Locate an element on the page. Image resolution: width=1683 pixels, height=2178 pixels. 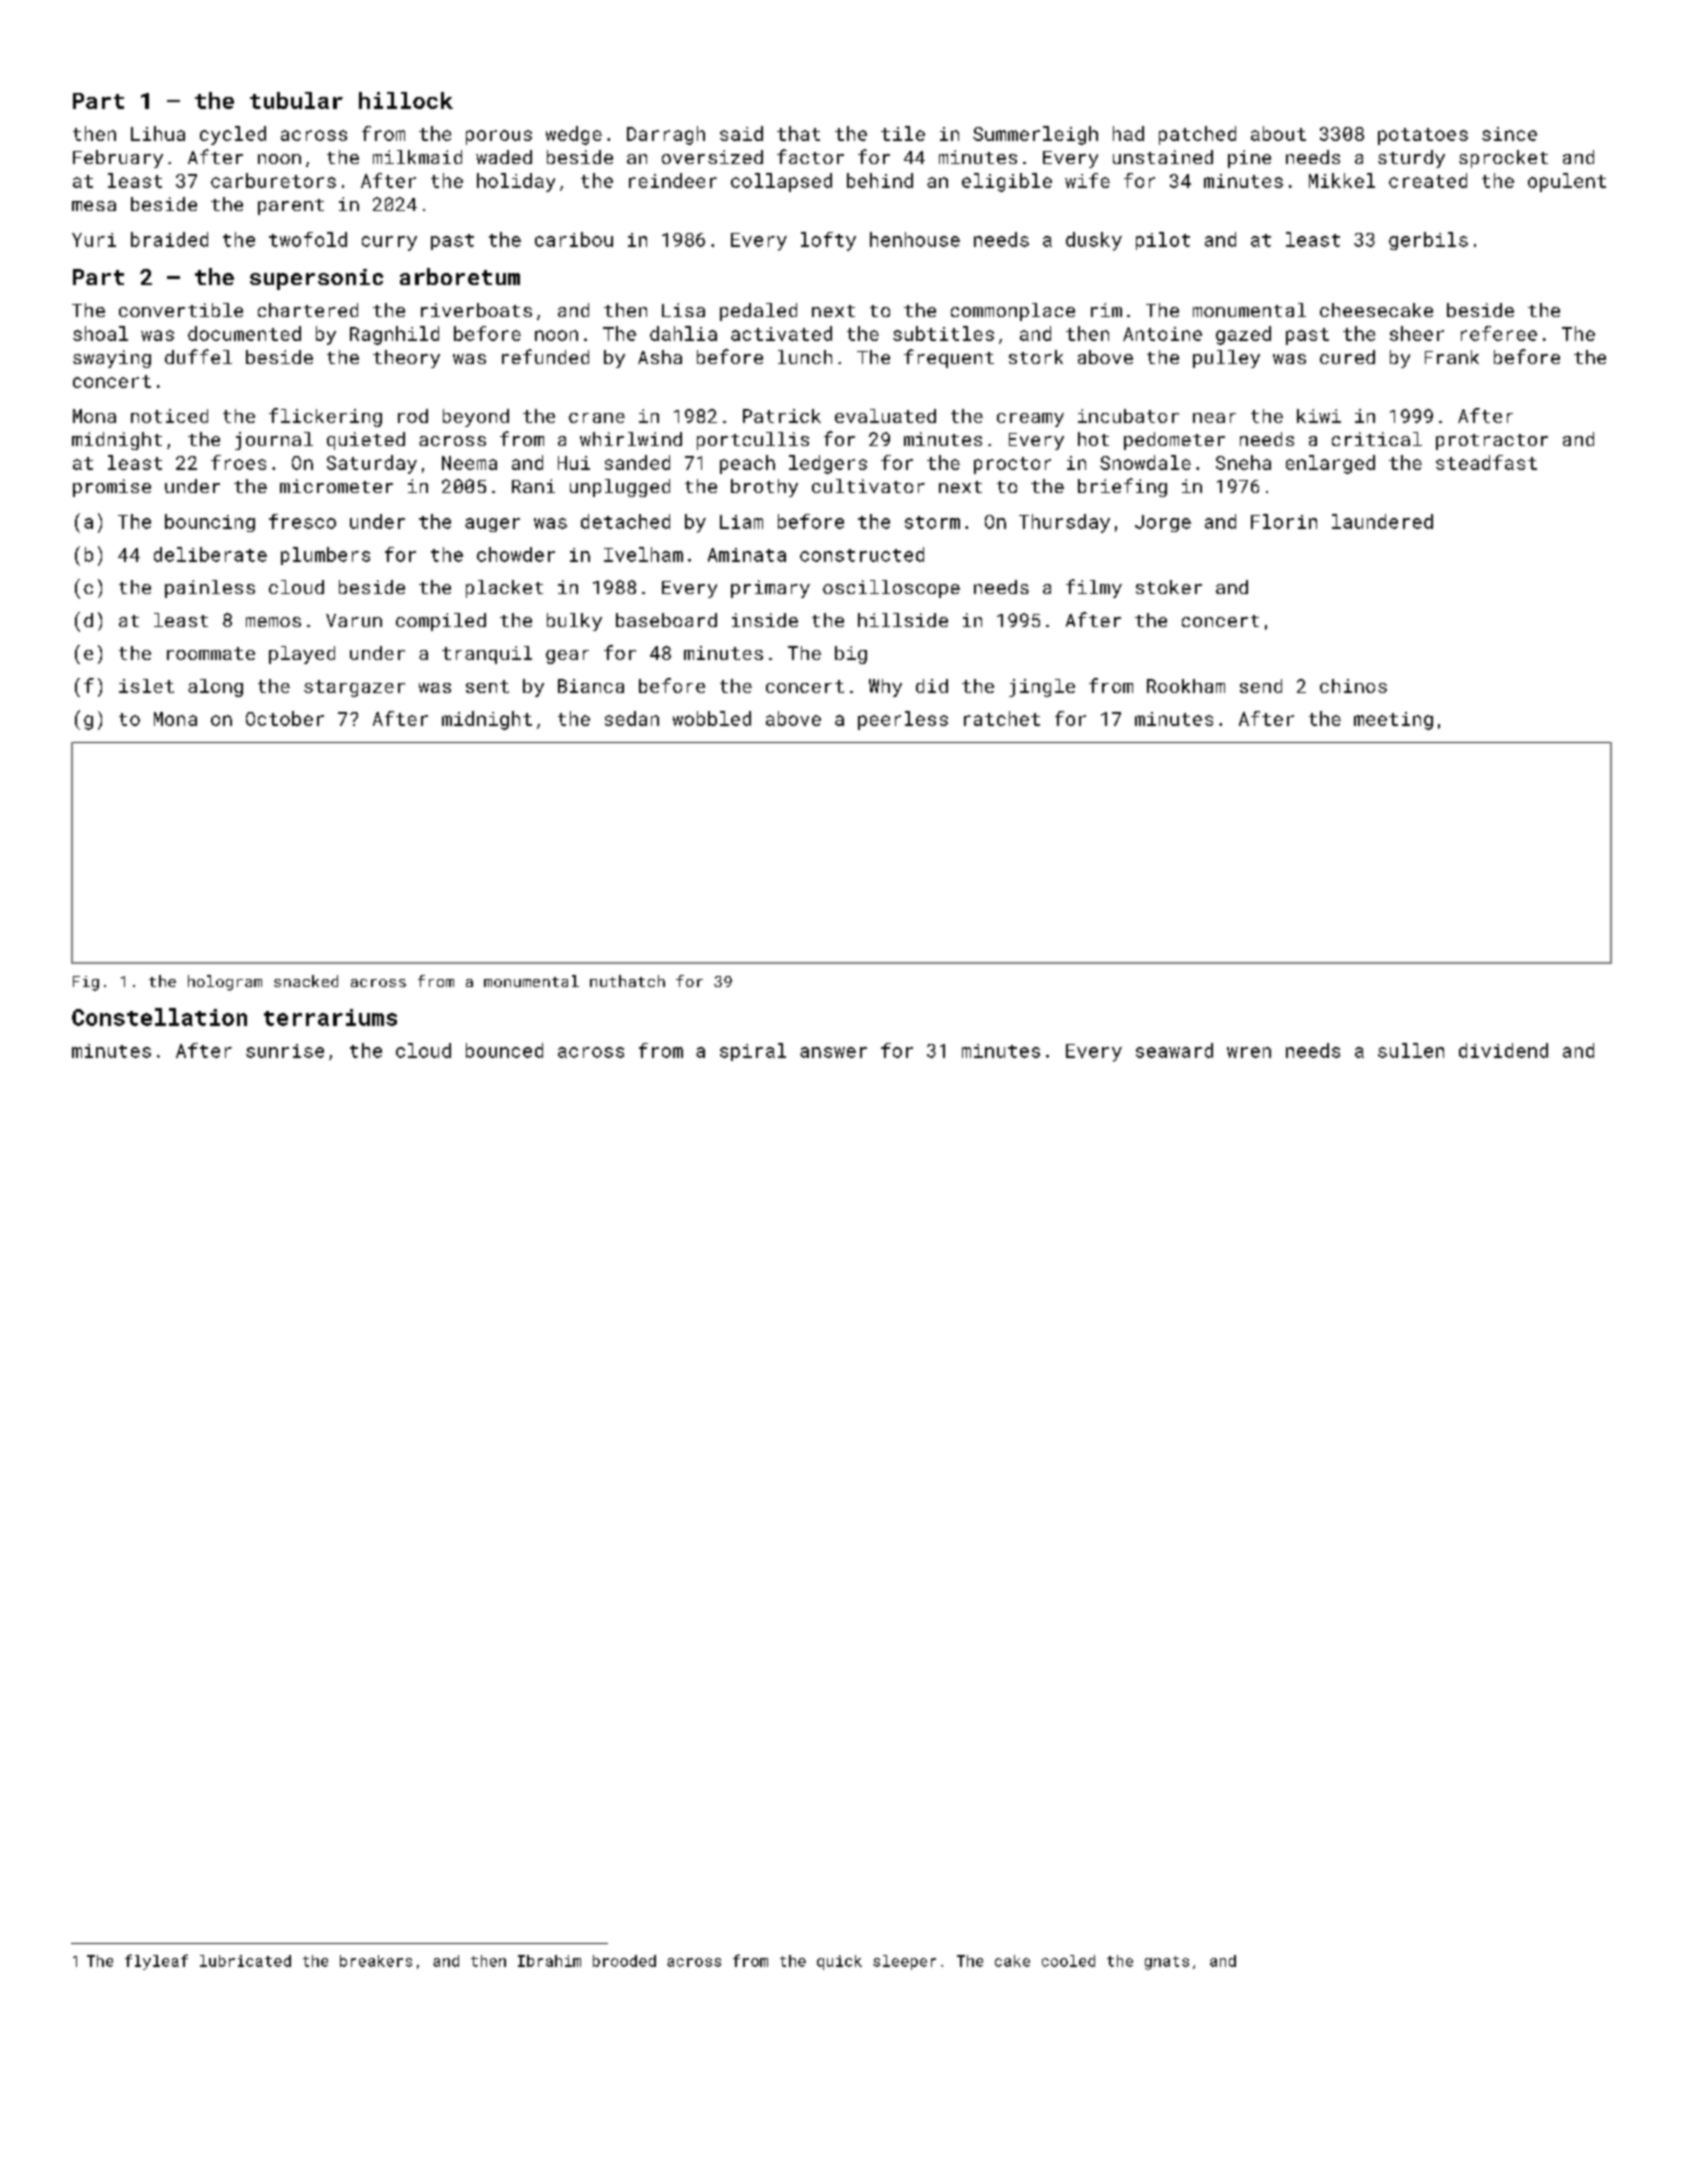
sunrise is located at coordinates (285, 1051).
